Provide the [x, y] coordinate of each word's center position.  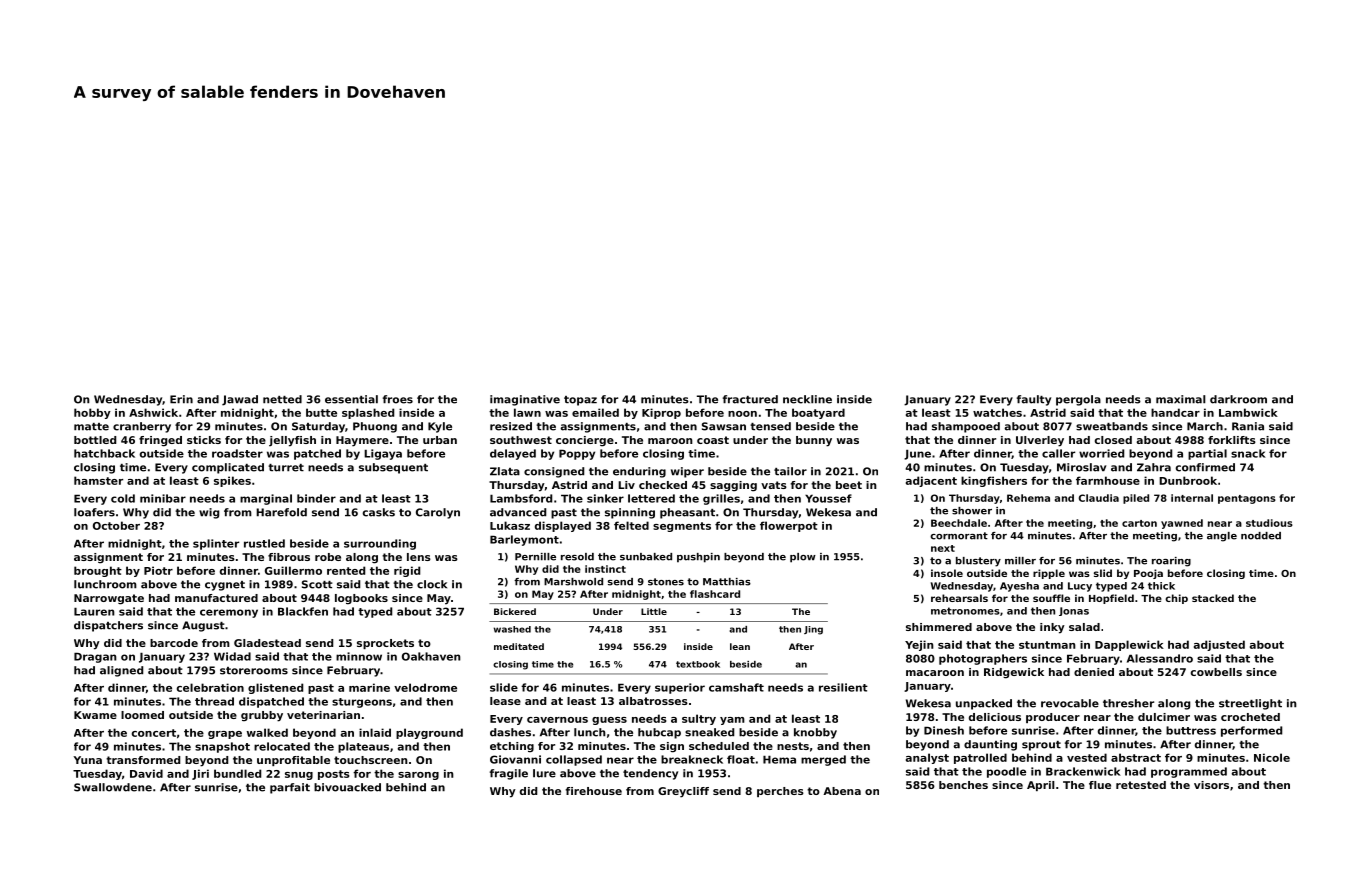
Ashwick [153, 412]
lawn [527, 412]
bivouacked [347, 787]
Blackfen [303, 611]
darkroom [1238, 399]
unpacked [984, 704]
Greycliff [683, 792]
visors [1211, 785]
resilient [843, 687]
